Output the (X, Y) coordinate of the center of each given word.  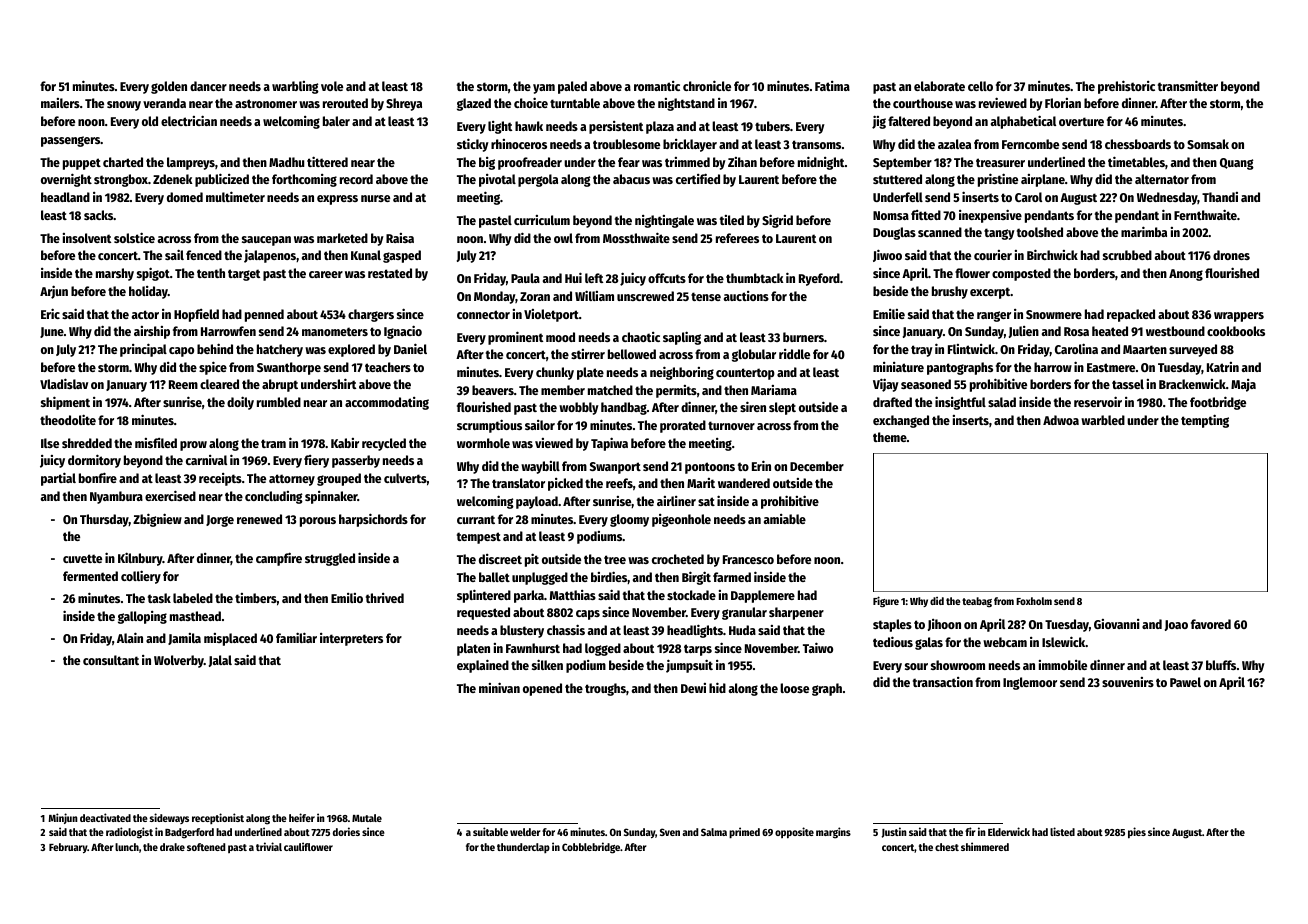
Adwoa (1061, 420)
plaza (660, 127)
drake (172, 847)
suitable (490, 831)
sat (706, 501)
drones (1231, 255)
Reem (183, 384)
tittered (327, 161)
